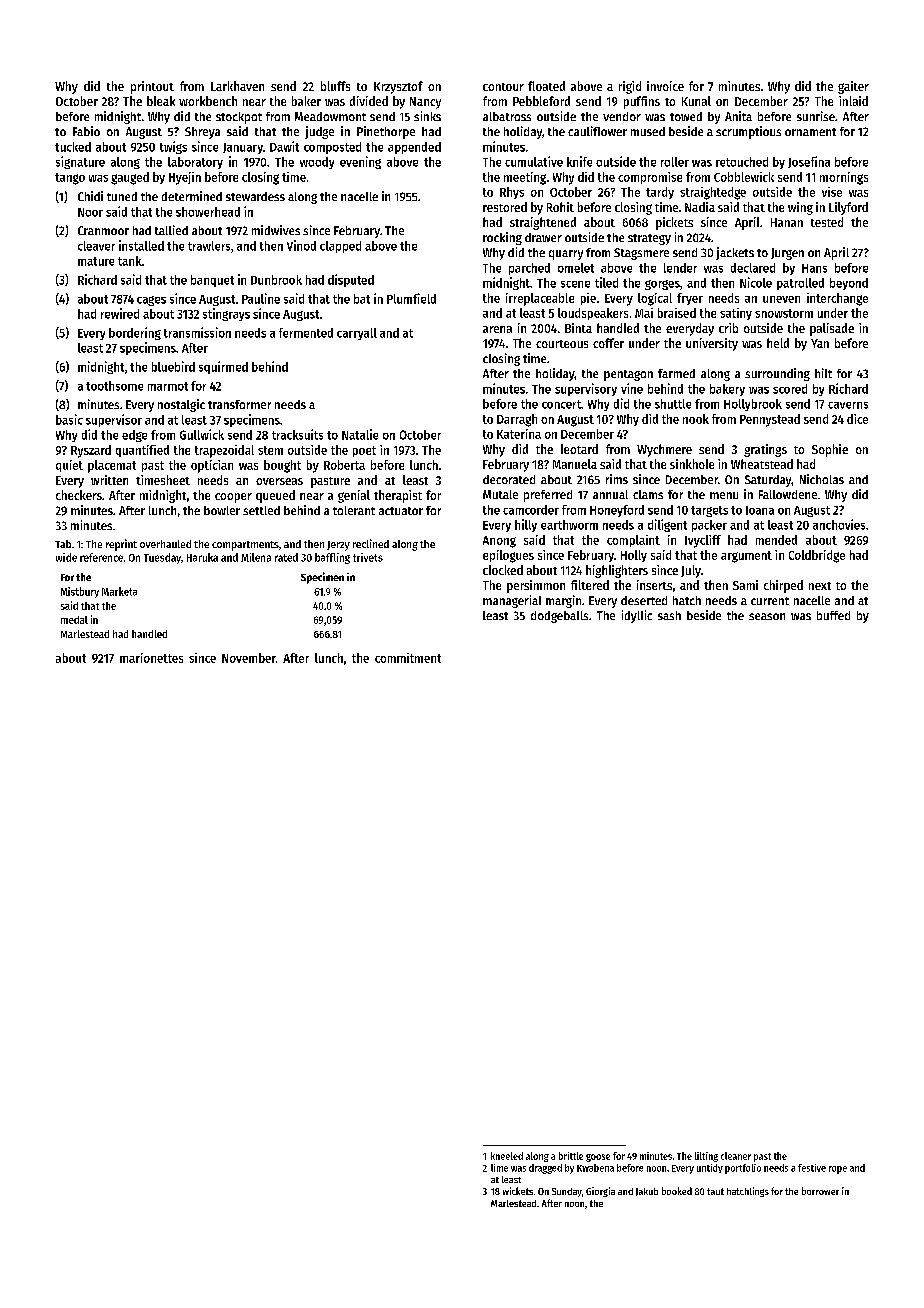  What do you see at coordinates (696, 101) in the page?
I see `Kunal` at bounding box center [696, 101].
